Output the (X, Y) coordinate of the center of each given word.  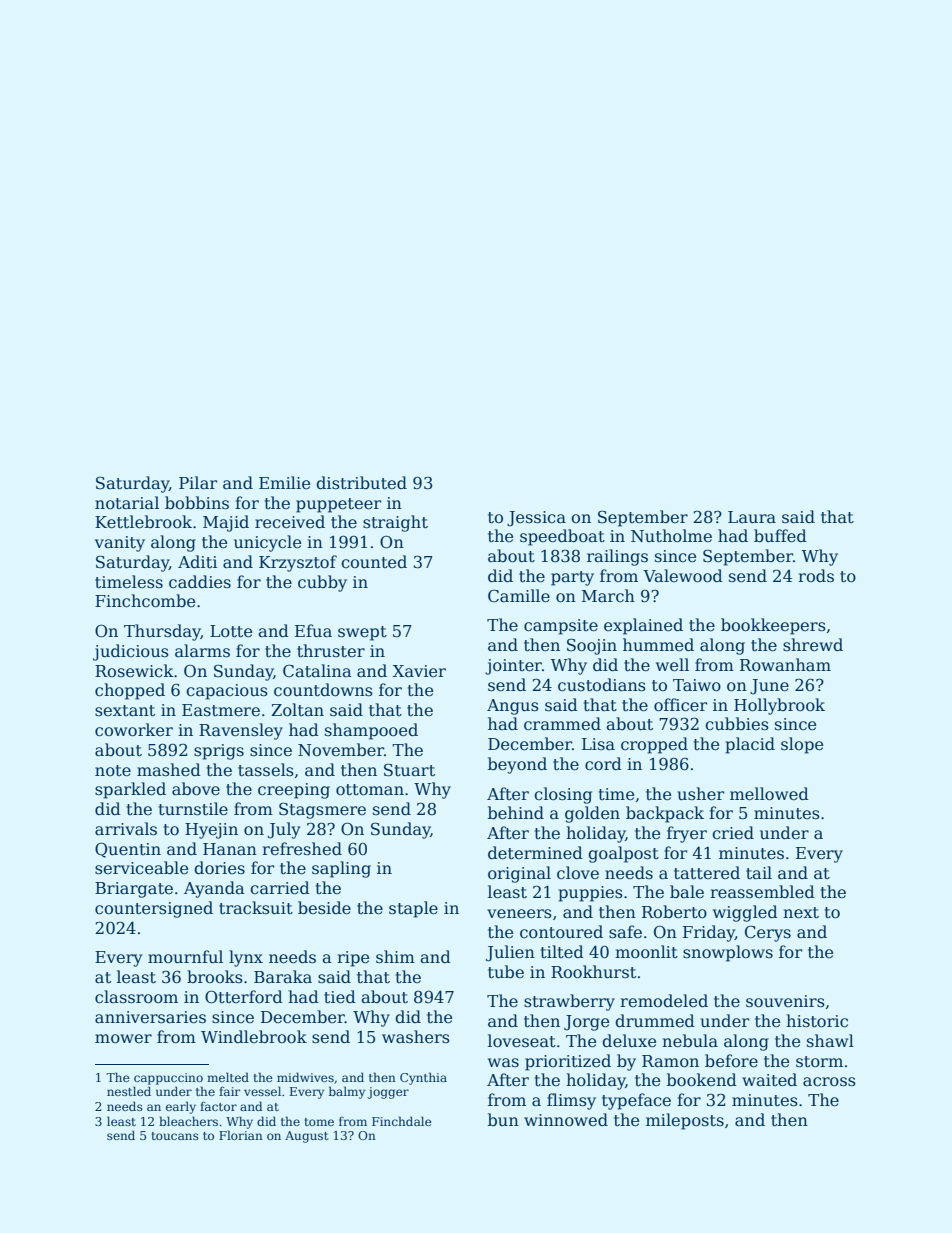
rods (816, 576)
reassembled (762, 892)
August (306, 1137)
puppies (590, 894)
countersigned (154, 909)
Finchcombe (145, 601)
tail (759, 873)
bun (503, 1119)
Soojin (592, 646)
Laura (752, 517)
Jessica (536, 519)
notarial (127, 503)
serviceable (141, 868)
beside (324, 908)
